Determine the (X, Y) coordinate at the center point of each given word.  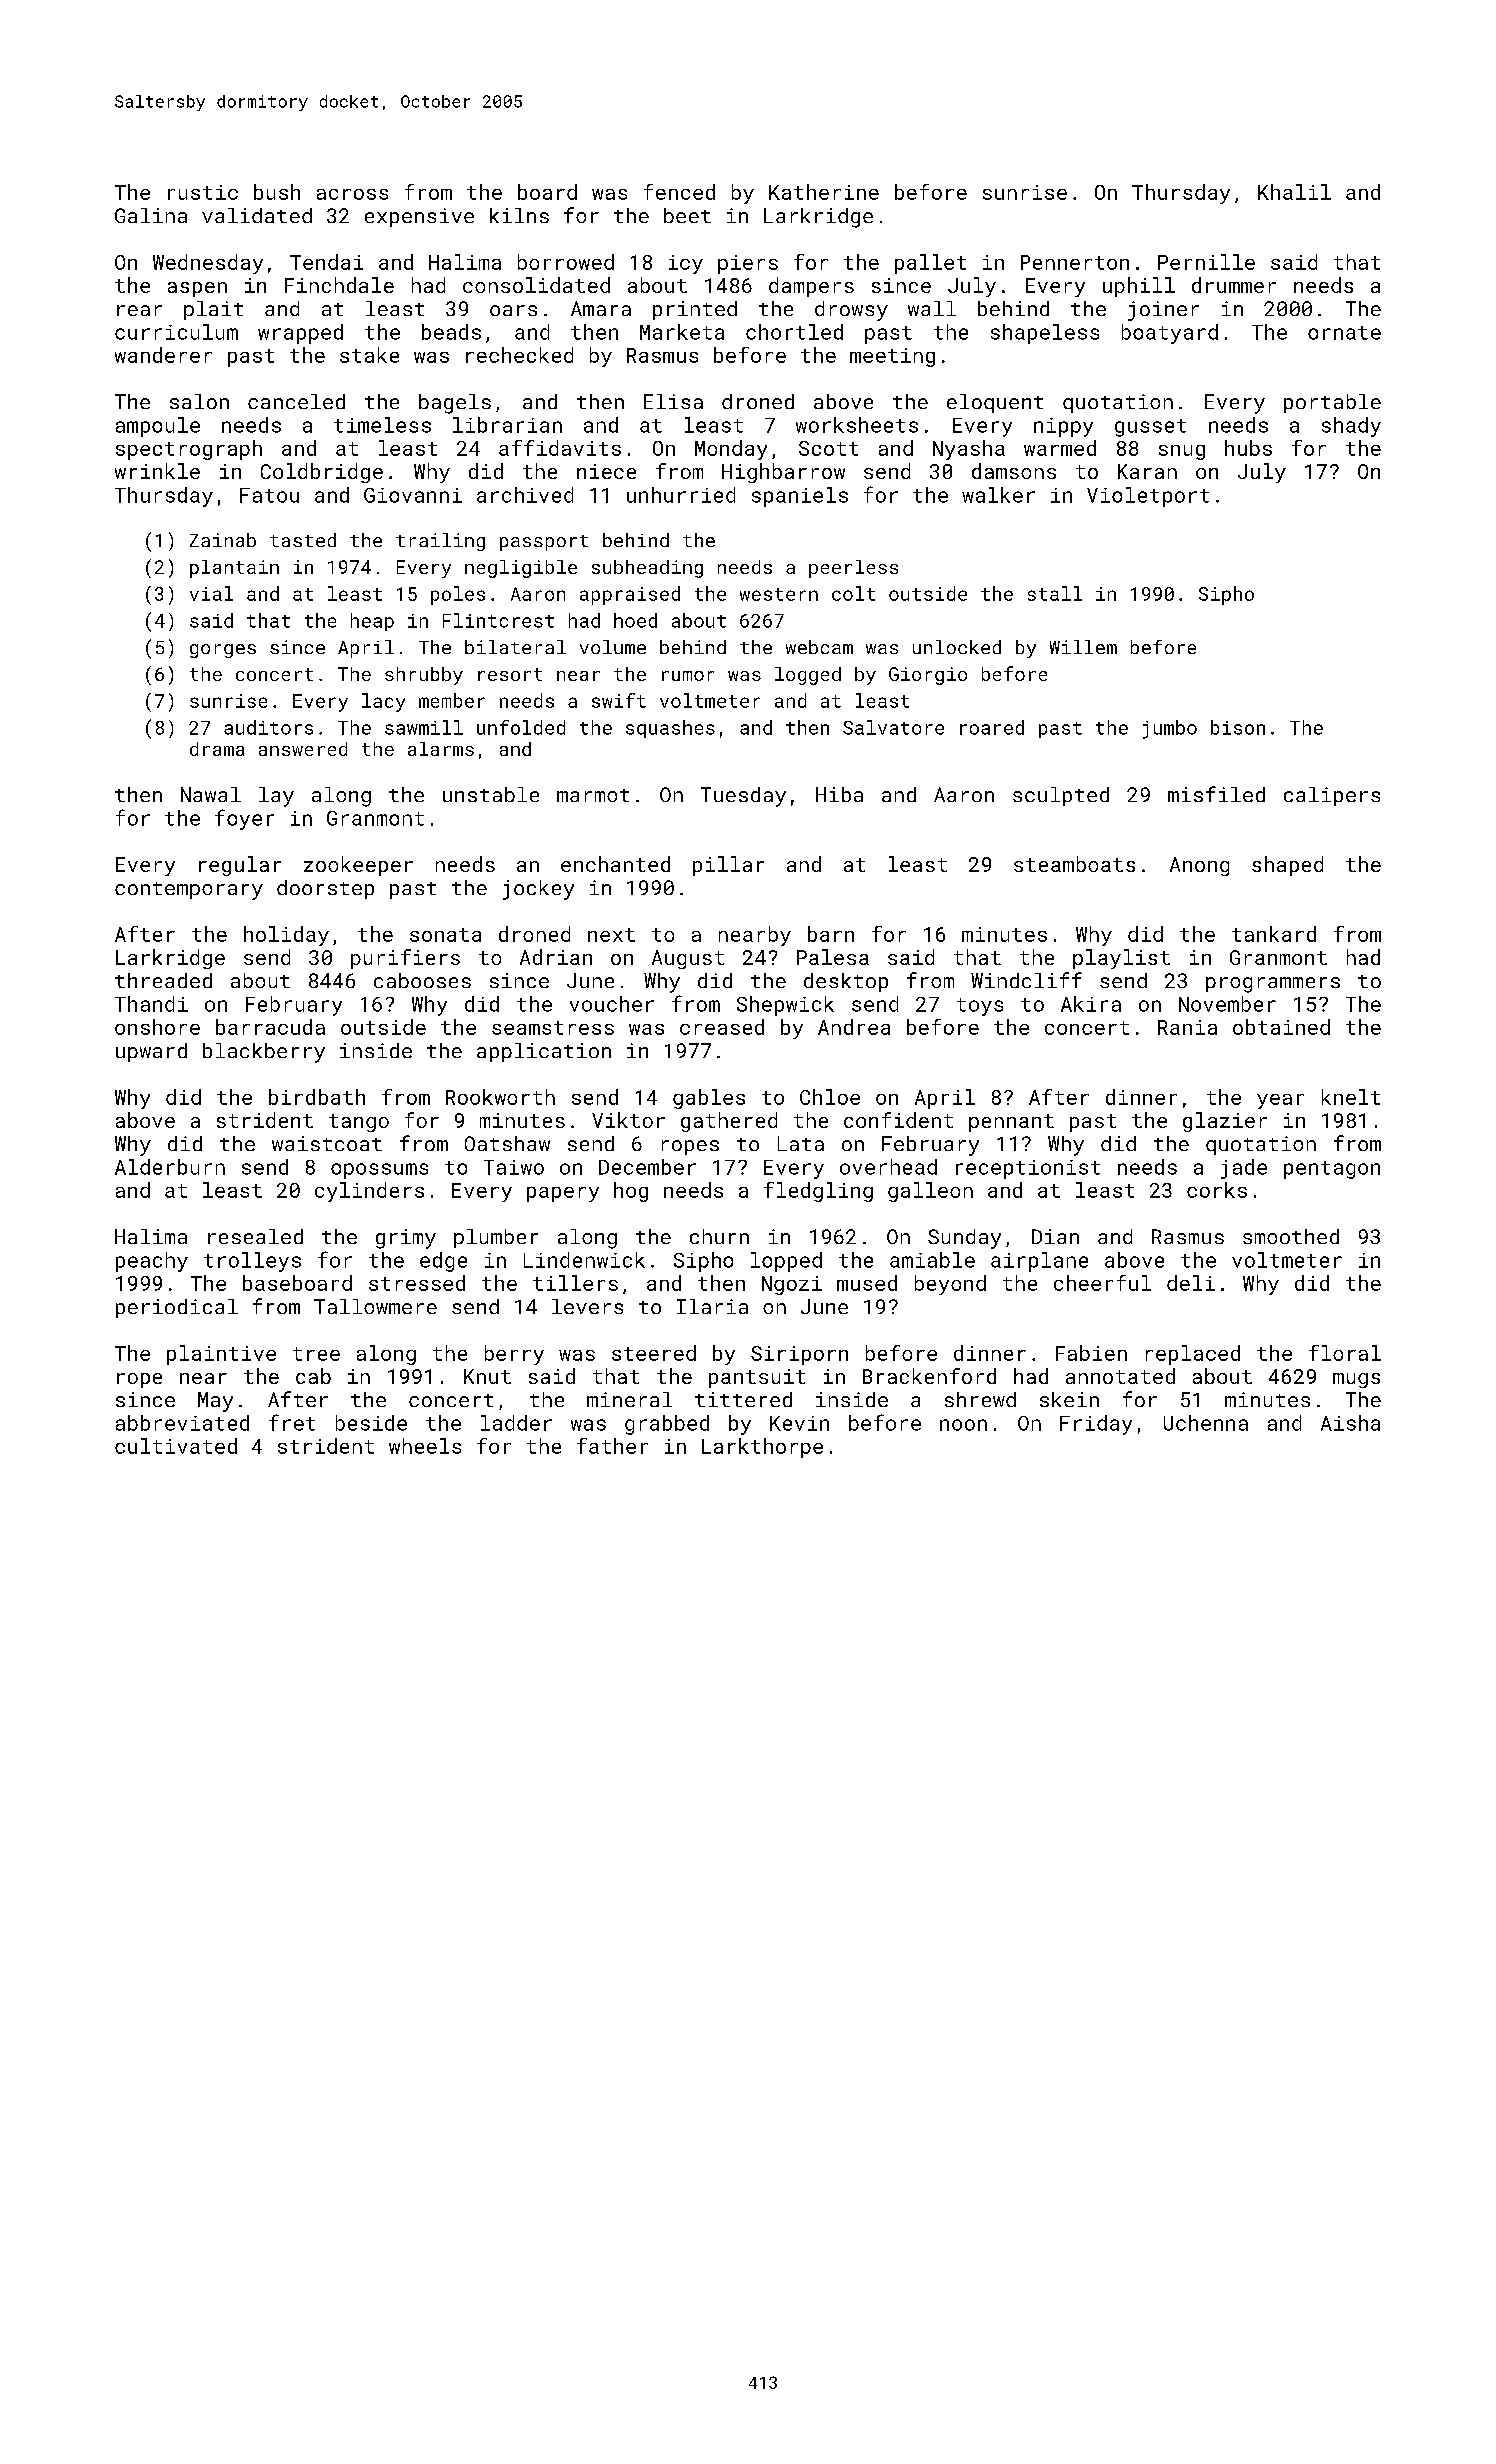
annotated (1120, 1376)
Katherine (824, 192)
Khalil (1294, 192)
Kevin (799, 1423)
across (352, 194)
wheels (425, 1446)
